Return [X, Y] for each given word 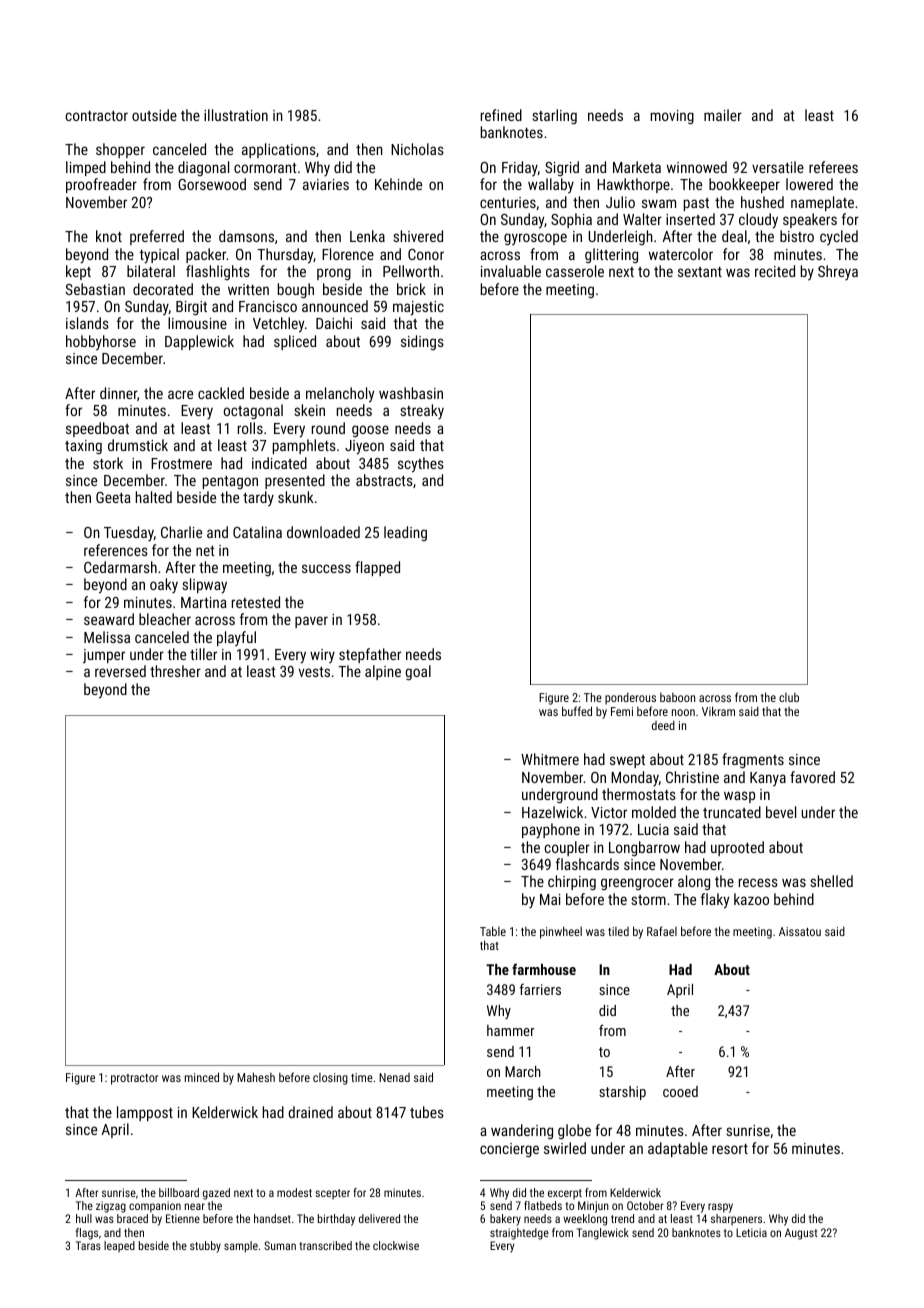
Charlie [181, 532]
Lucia [653, 829]
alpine [383, 672]
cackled [221, 393]
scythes [421, 465]
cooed [680, 1091]
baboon [677, 697]
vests [314, 672]
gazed [216, 1194]
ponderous [630, 699]
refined [501, 115]
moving [672, 117]
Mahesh [256, 1077]
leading [405, 533]
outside [154, 115]
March [523, 1071]
